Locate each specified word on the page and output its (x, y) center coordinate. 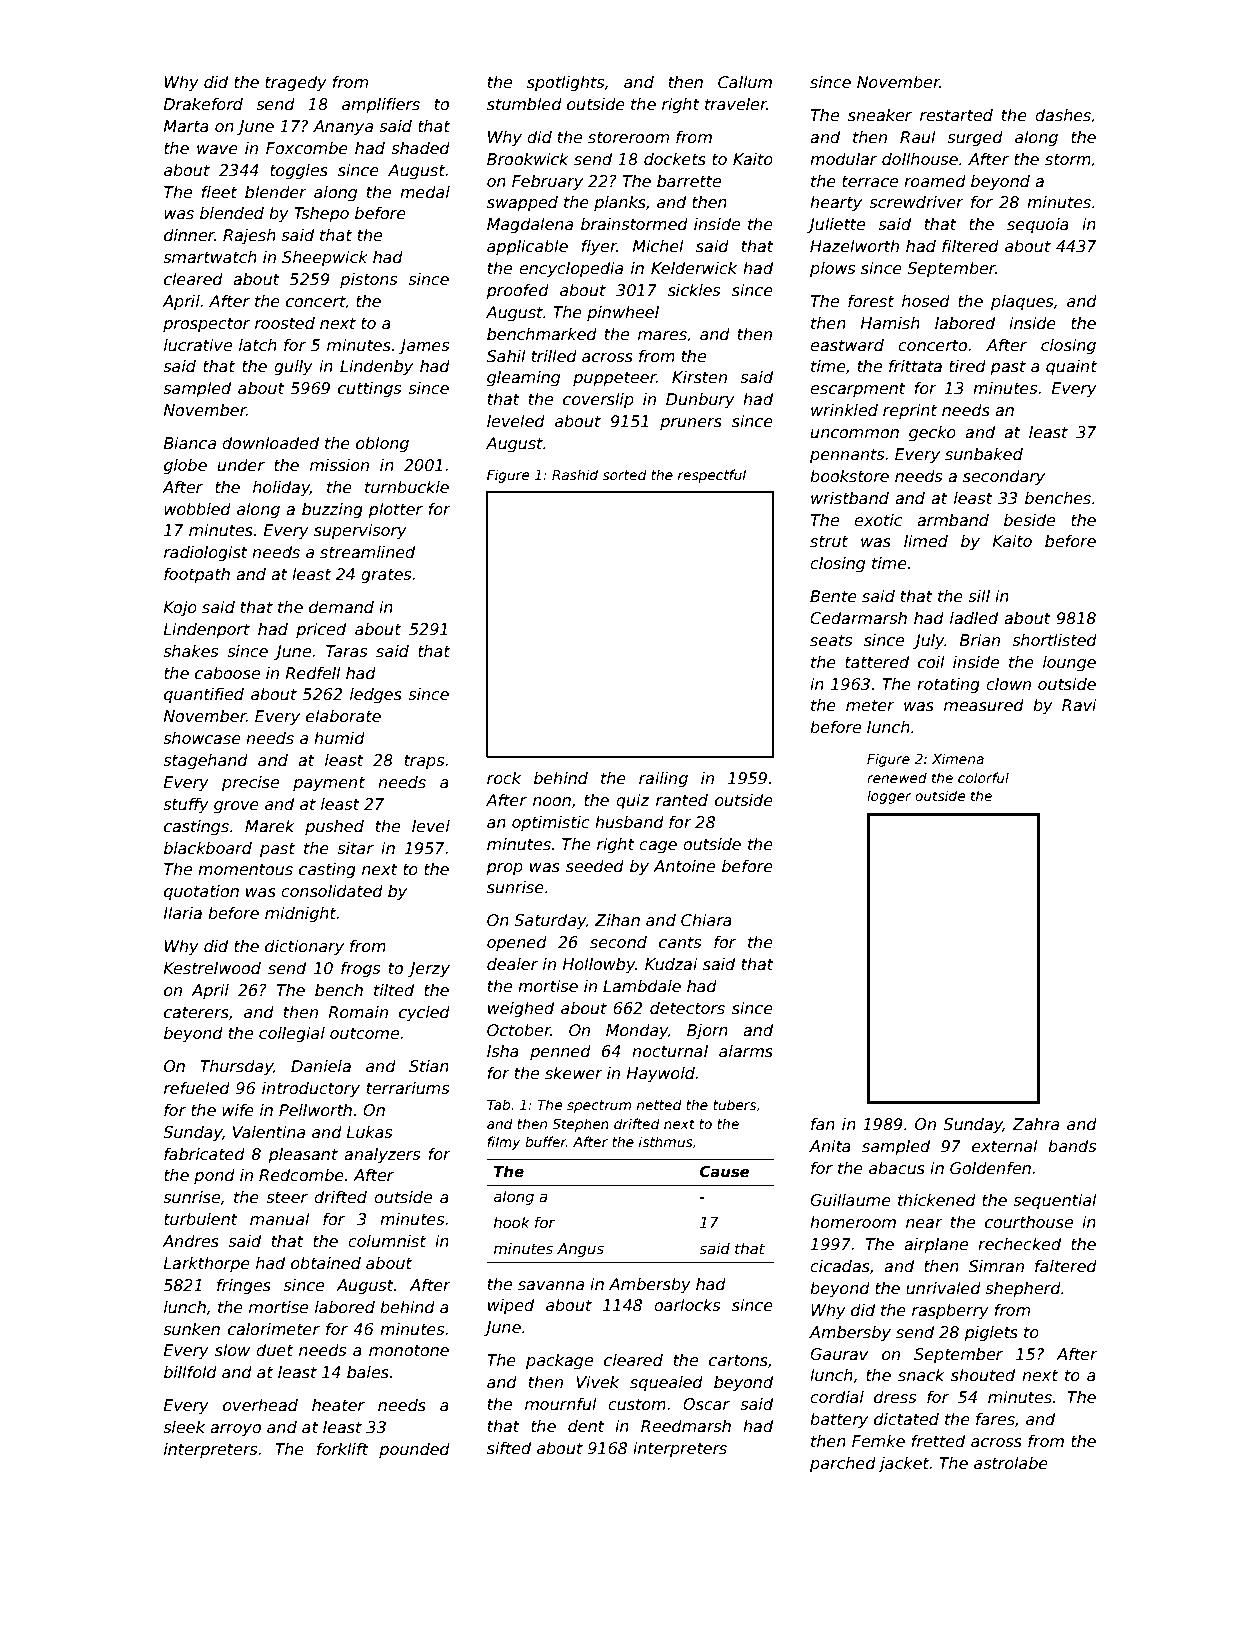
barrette (689, 181)
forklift (343, 1449)
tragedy (296, 84)
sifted (509, 1448)
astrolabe (1011, 1463)
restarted (956, 115)
